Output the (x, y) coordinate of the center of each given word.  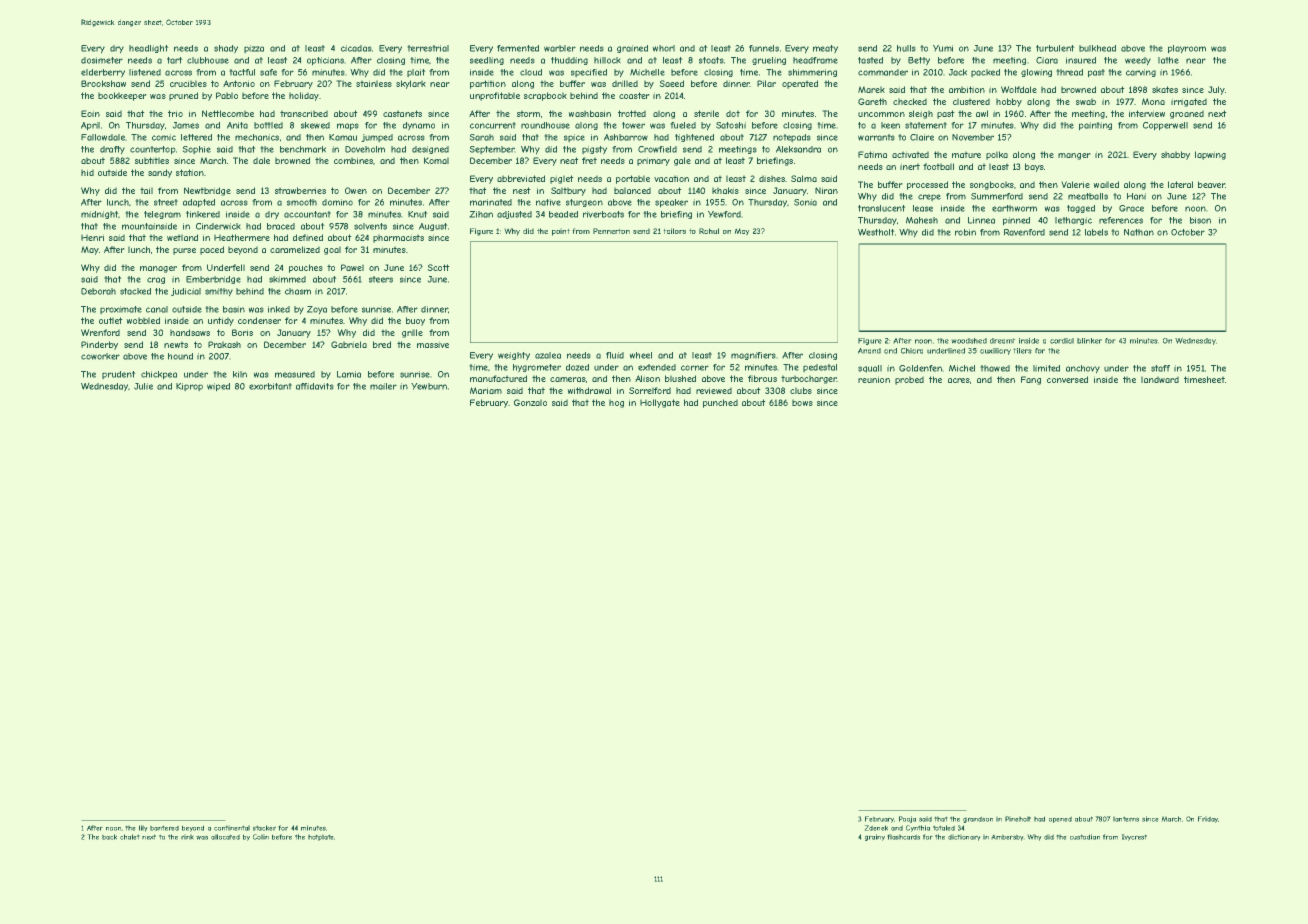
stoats (711, 60)
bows (802, 402)
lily (143, 828)
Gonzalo (530, 402)
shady (226, 49)
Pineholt (1018, 819)
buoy (415, 321)
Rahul (709, 231)
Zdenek (876, 828)
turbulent (1055, 48)
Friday (1208, 819)
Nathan (1139, 232)
